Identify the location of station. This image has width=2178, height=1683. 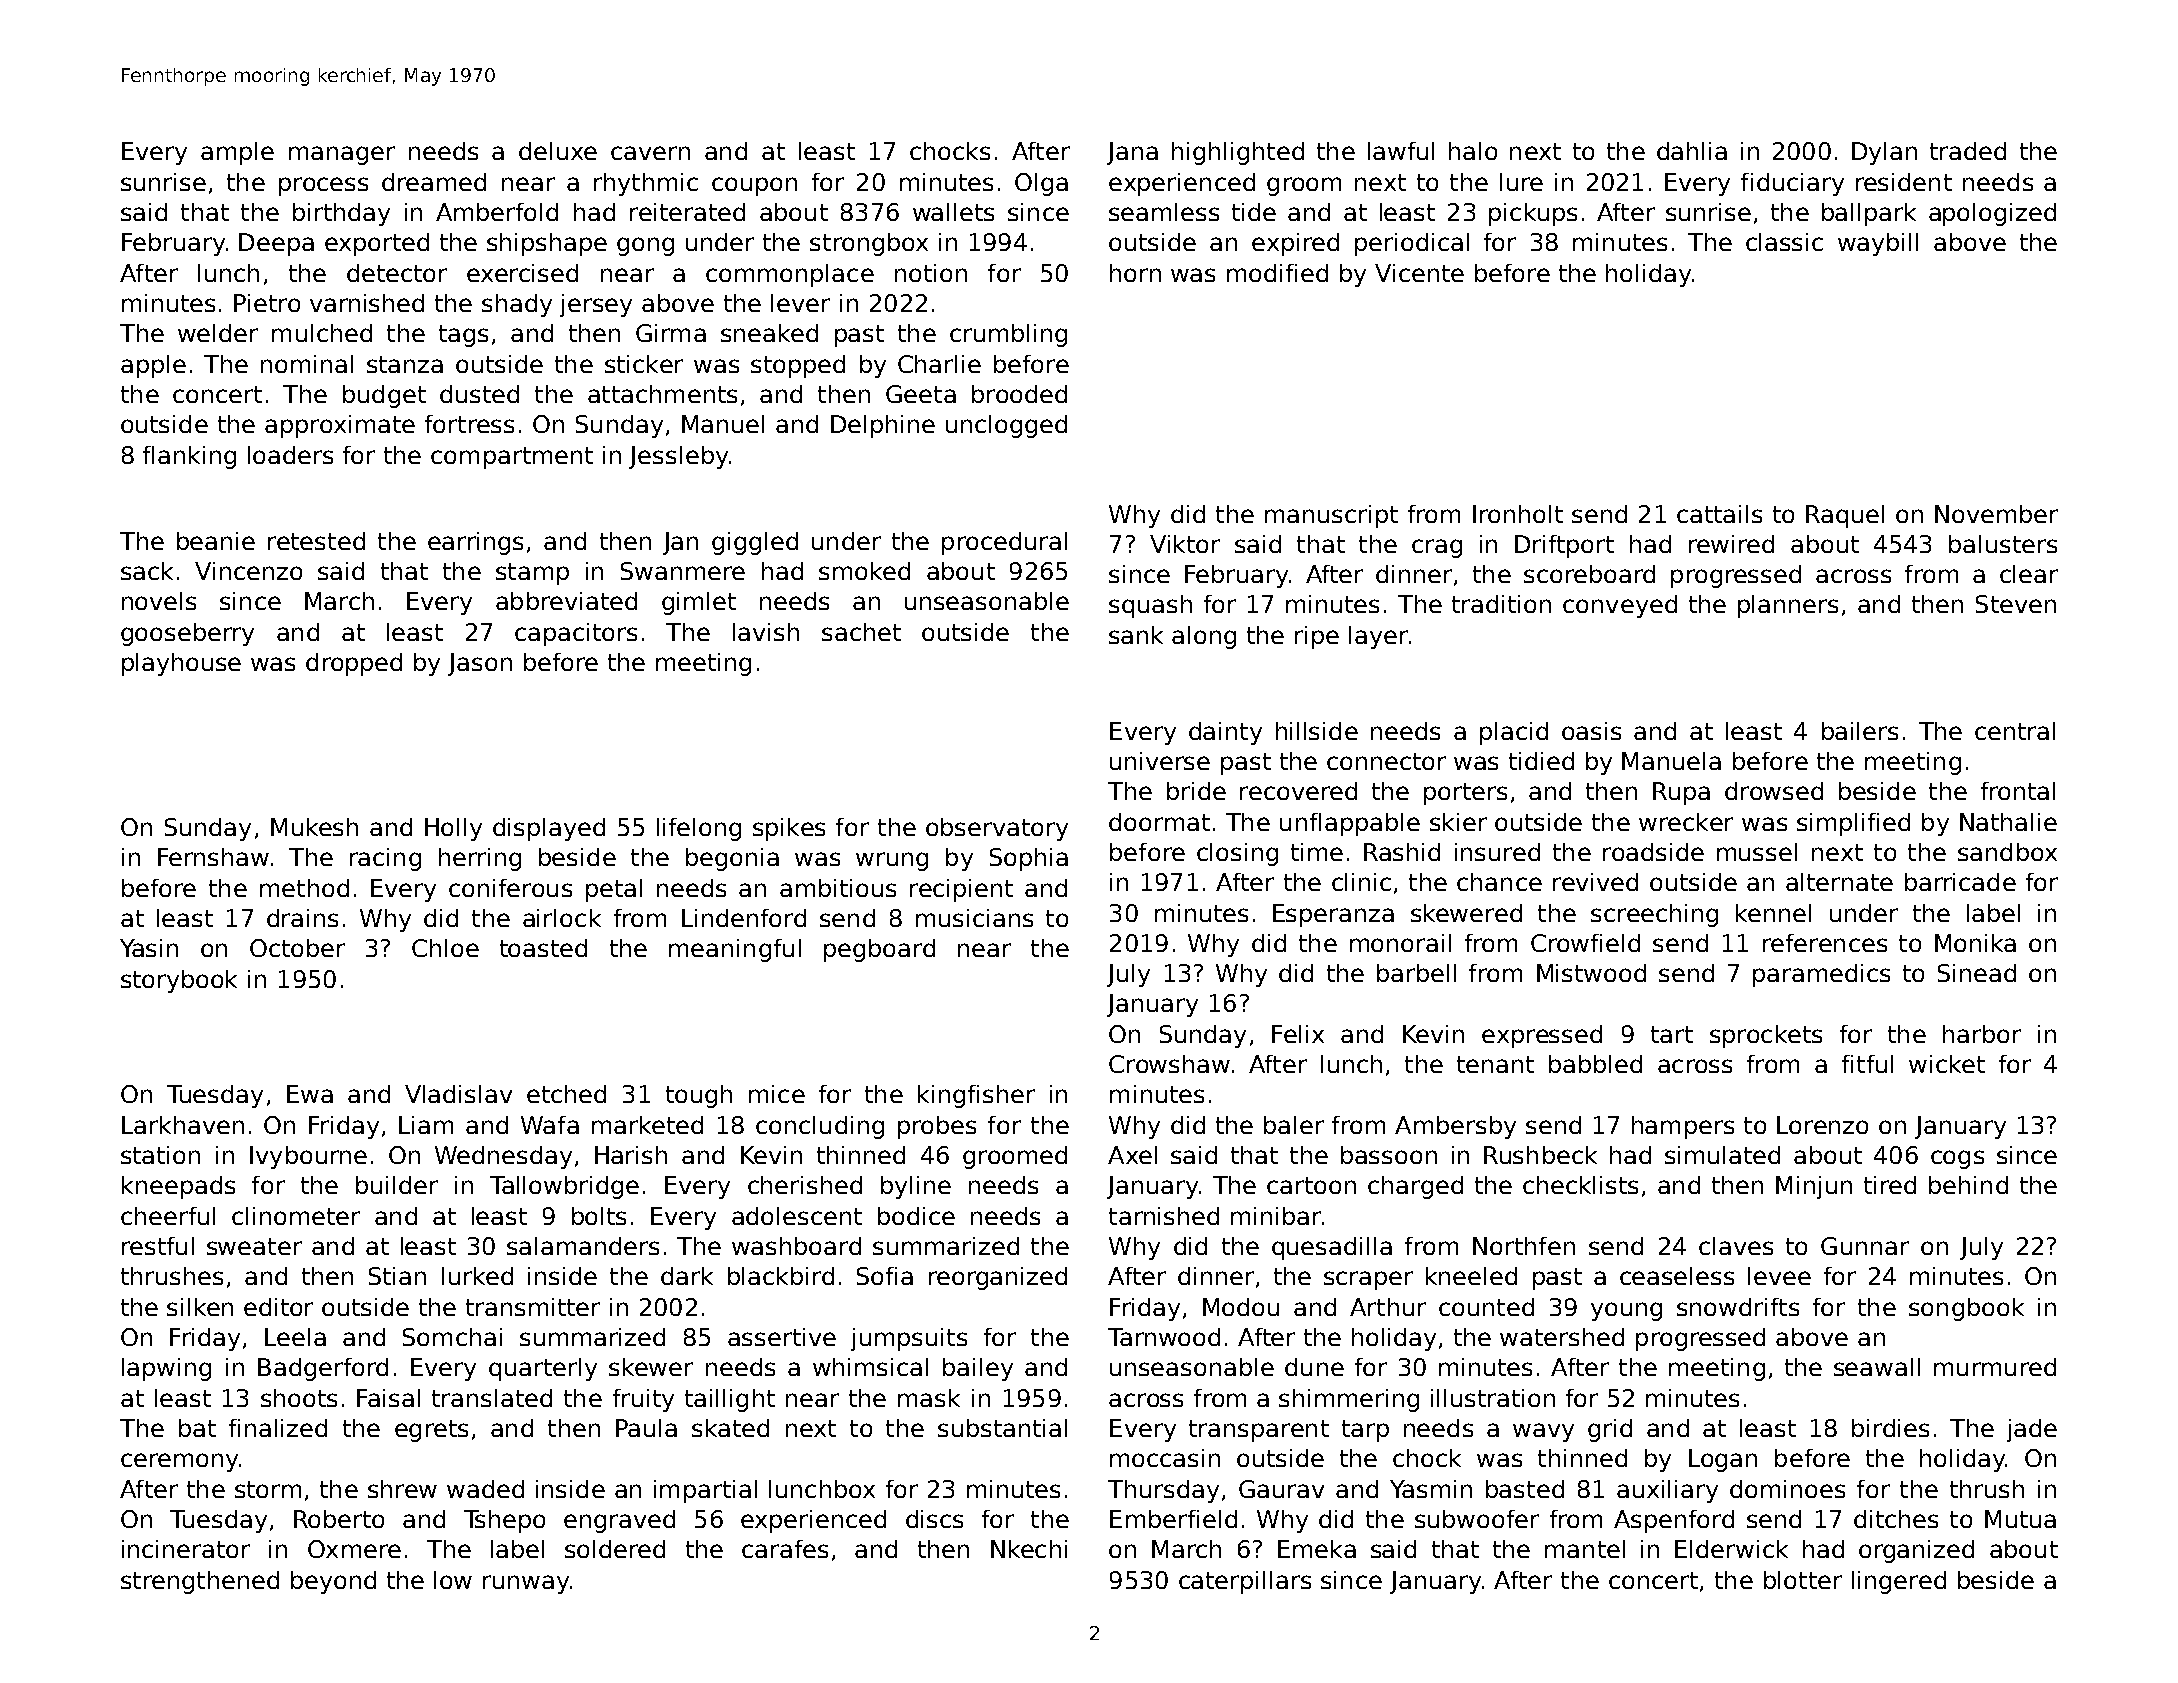
(160, 1155).
